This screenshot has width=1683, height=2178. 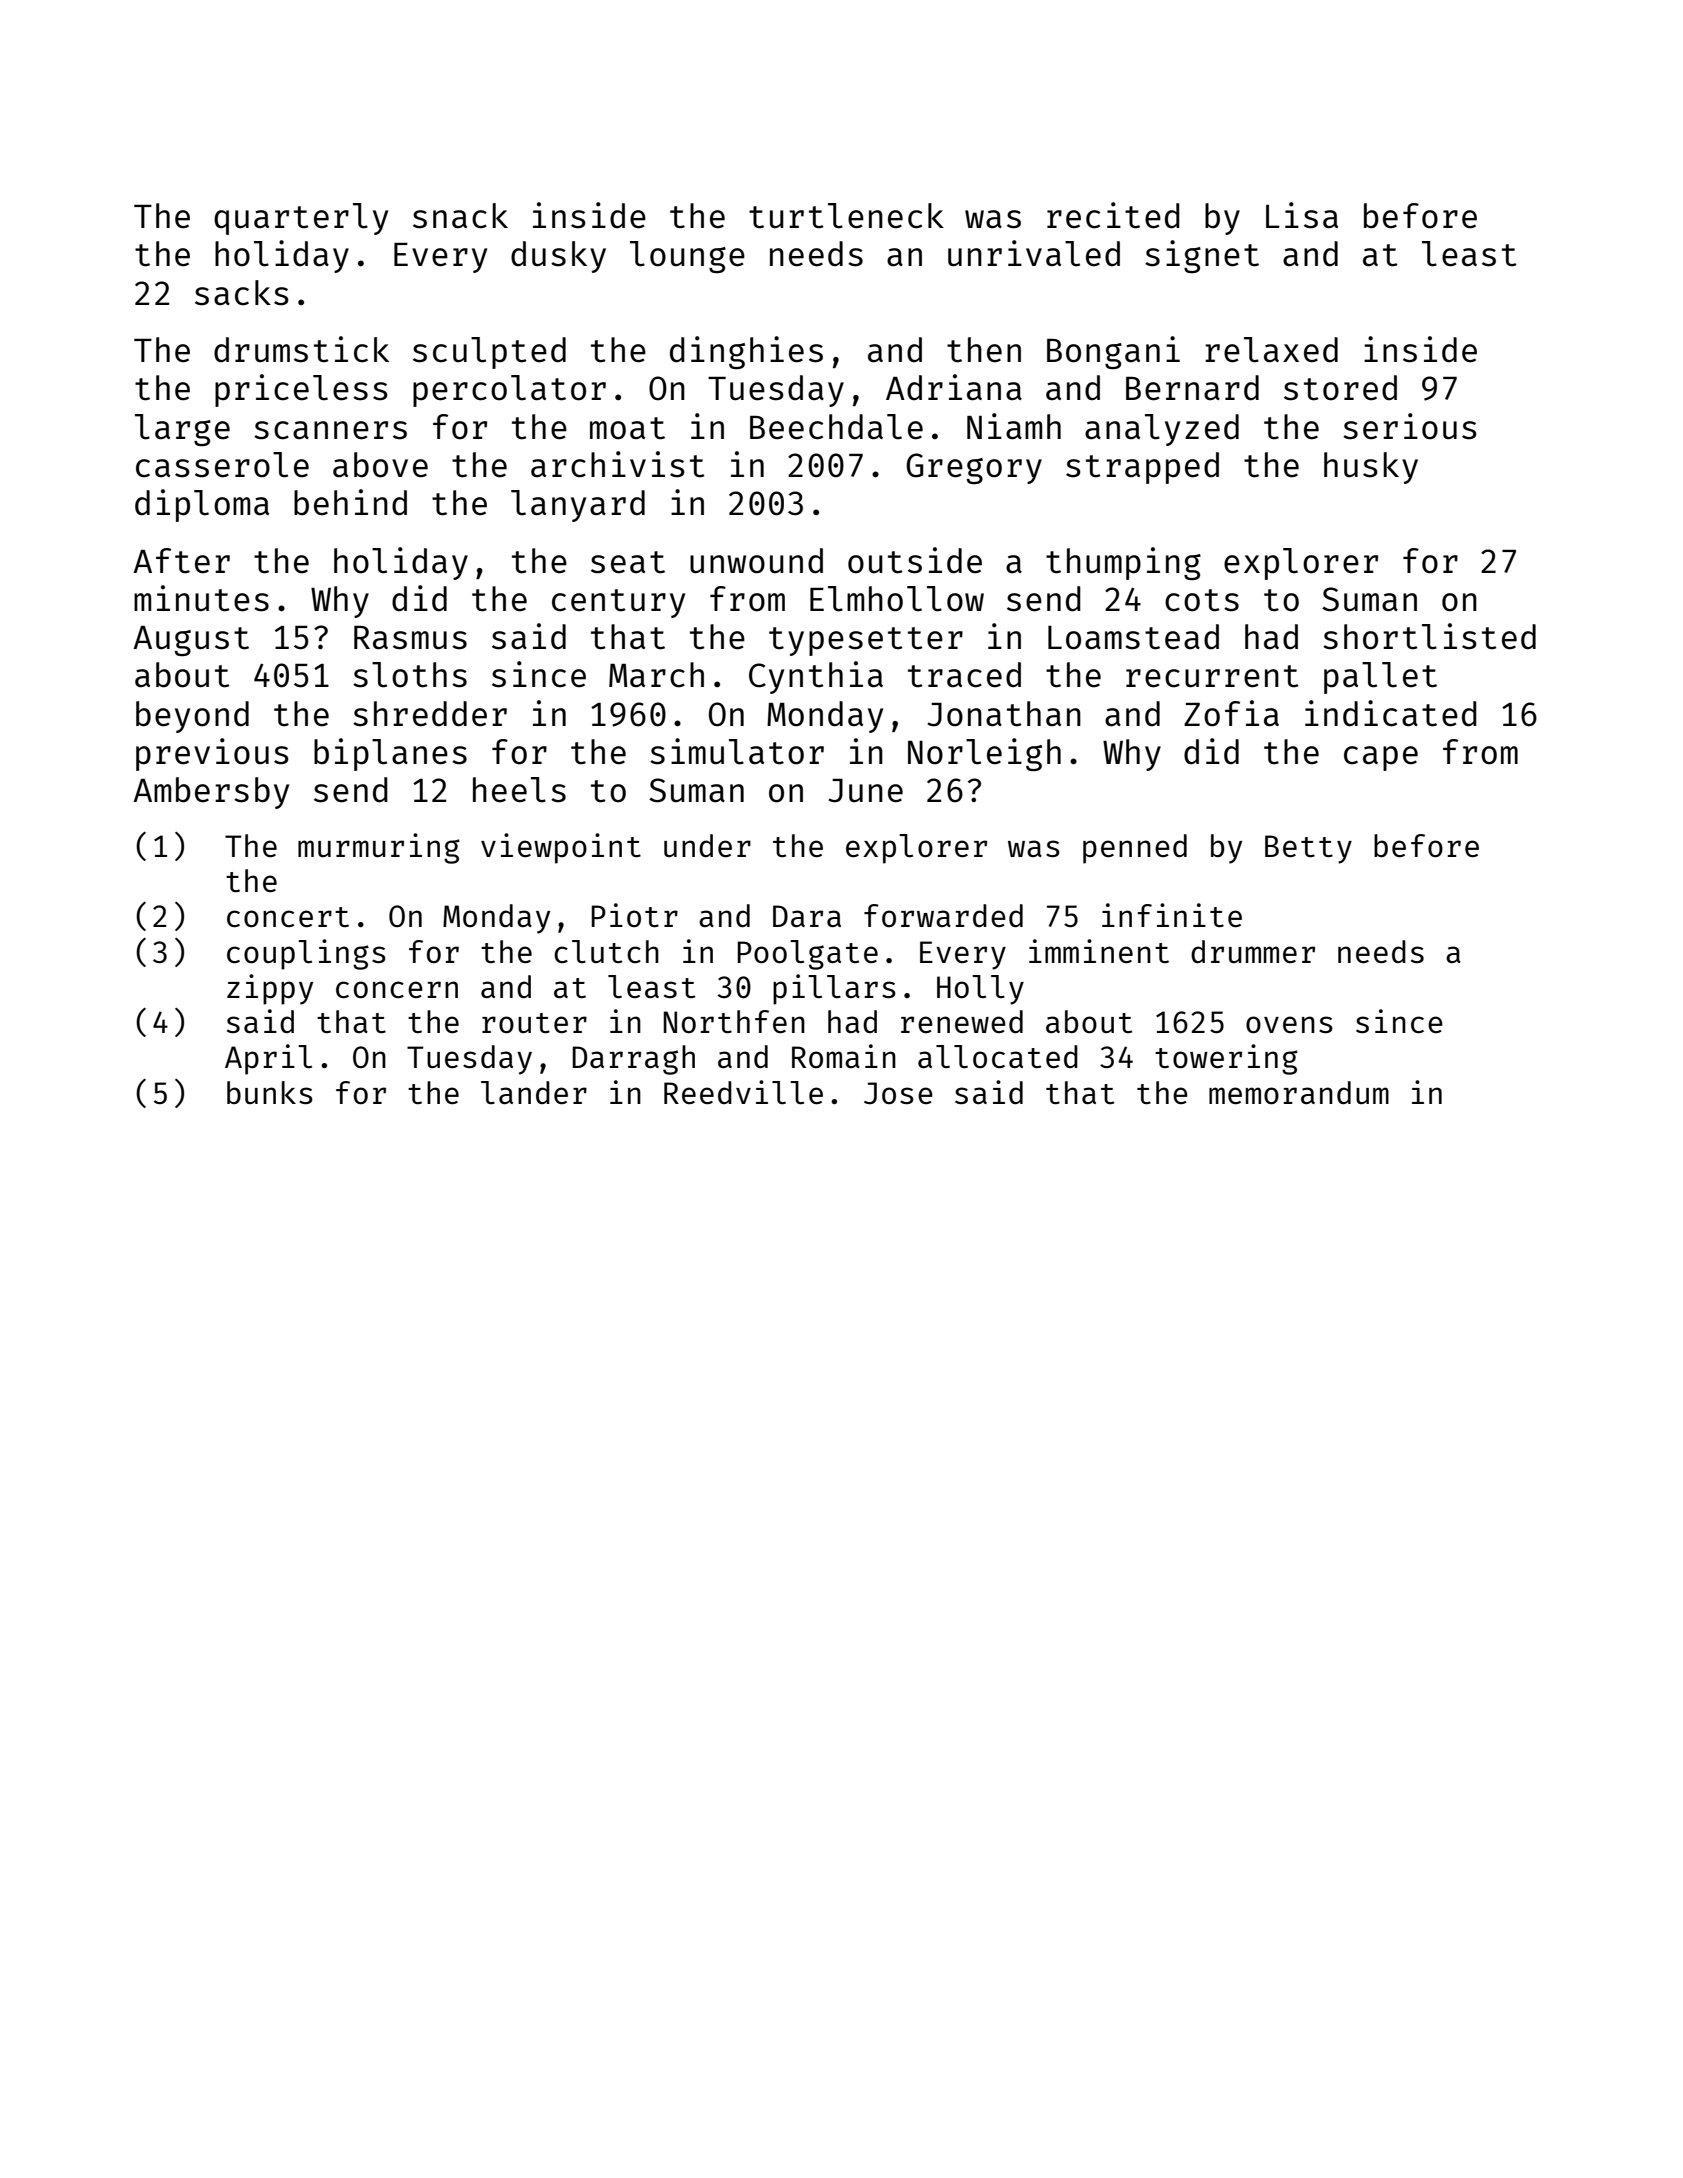 What do you see at coordinates (964, 675) in the screenshot?
I see `traced` at bounding box center [964, 675].
